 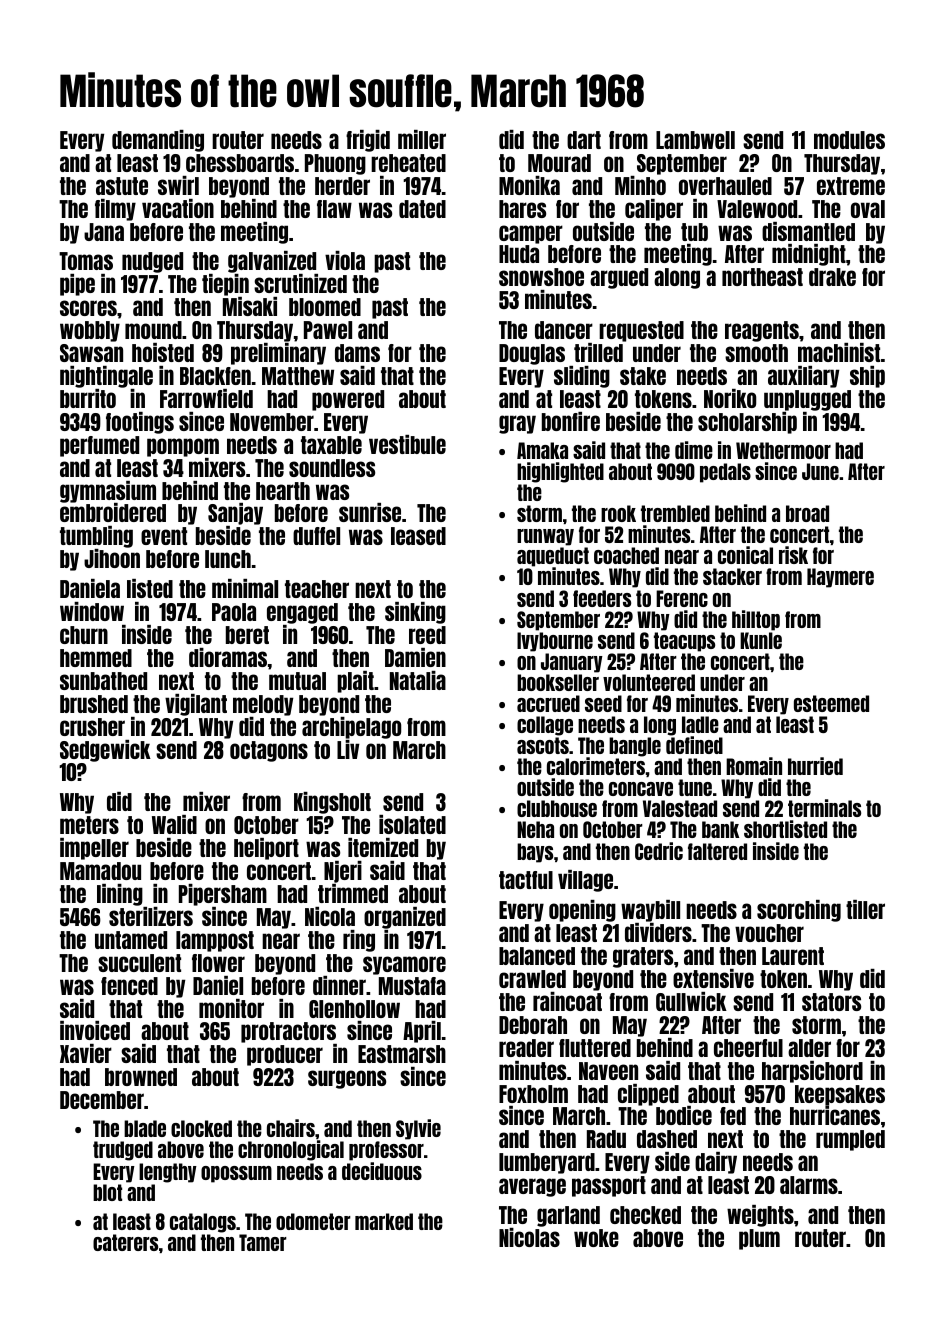 What do you see at coordinates (112, 558) in the document?
I see `Jihoon` at bounding box center [112, 558].
